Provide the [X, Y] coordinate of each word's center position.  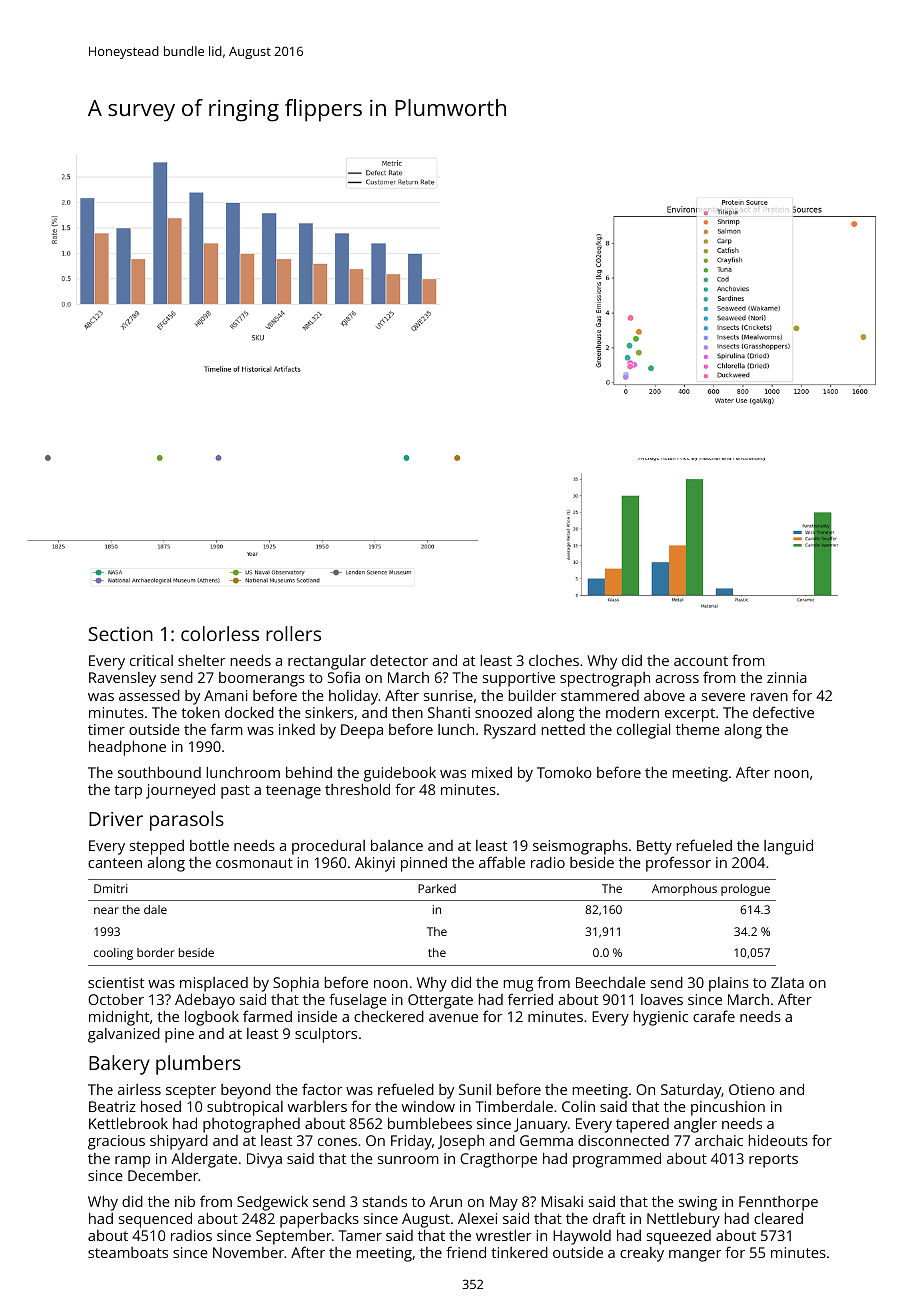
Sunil [475, 1089]
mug [518, 986]
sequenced [155, 1220]
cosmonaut [254, 863]
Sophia [296, 984]
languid [788, 847]
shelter [202, 660]
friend [466, 1252]
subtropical [245, 1108]
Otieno [752, 1089]
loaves [662, 999]
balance [397, 845]
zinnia [787, 677]
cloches [554, 660]
